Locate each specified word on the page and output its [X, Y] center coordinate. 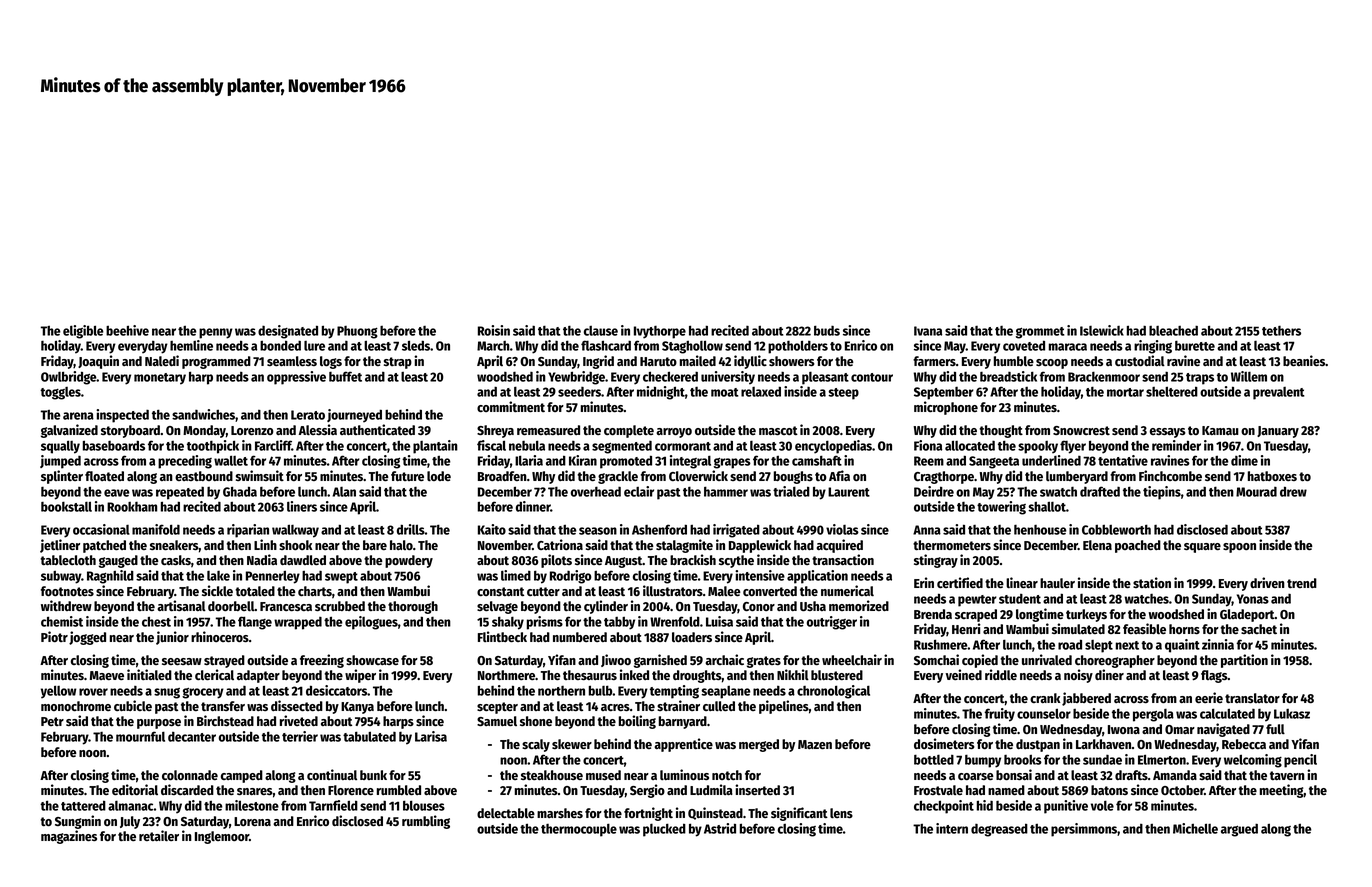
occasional [101, 529]
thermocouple [579, 830]
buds [827, 330]
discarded [187, 789]
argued [1239, 830]
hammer [726, 491]
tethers [1281, 331]
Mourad [1256, 492]
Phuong [357, 332]
